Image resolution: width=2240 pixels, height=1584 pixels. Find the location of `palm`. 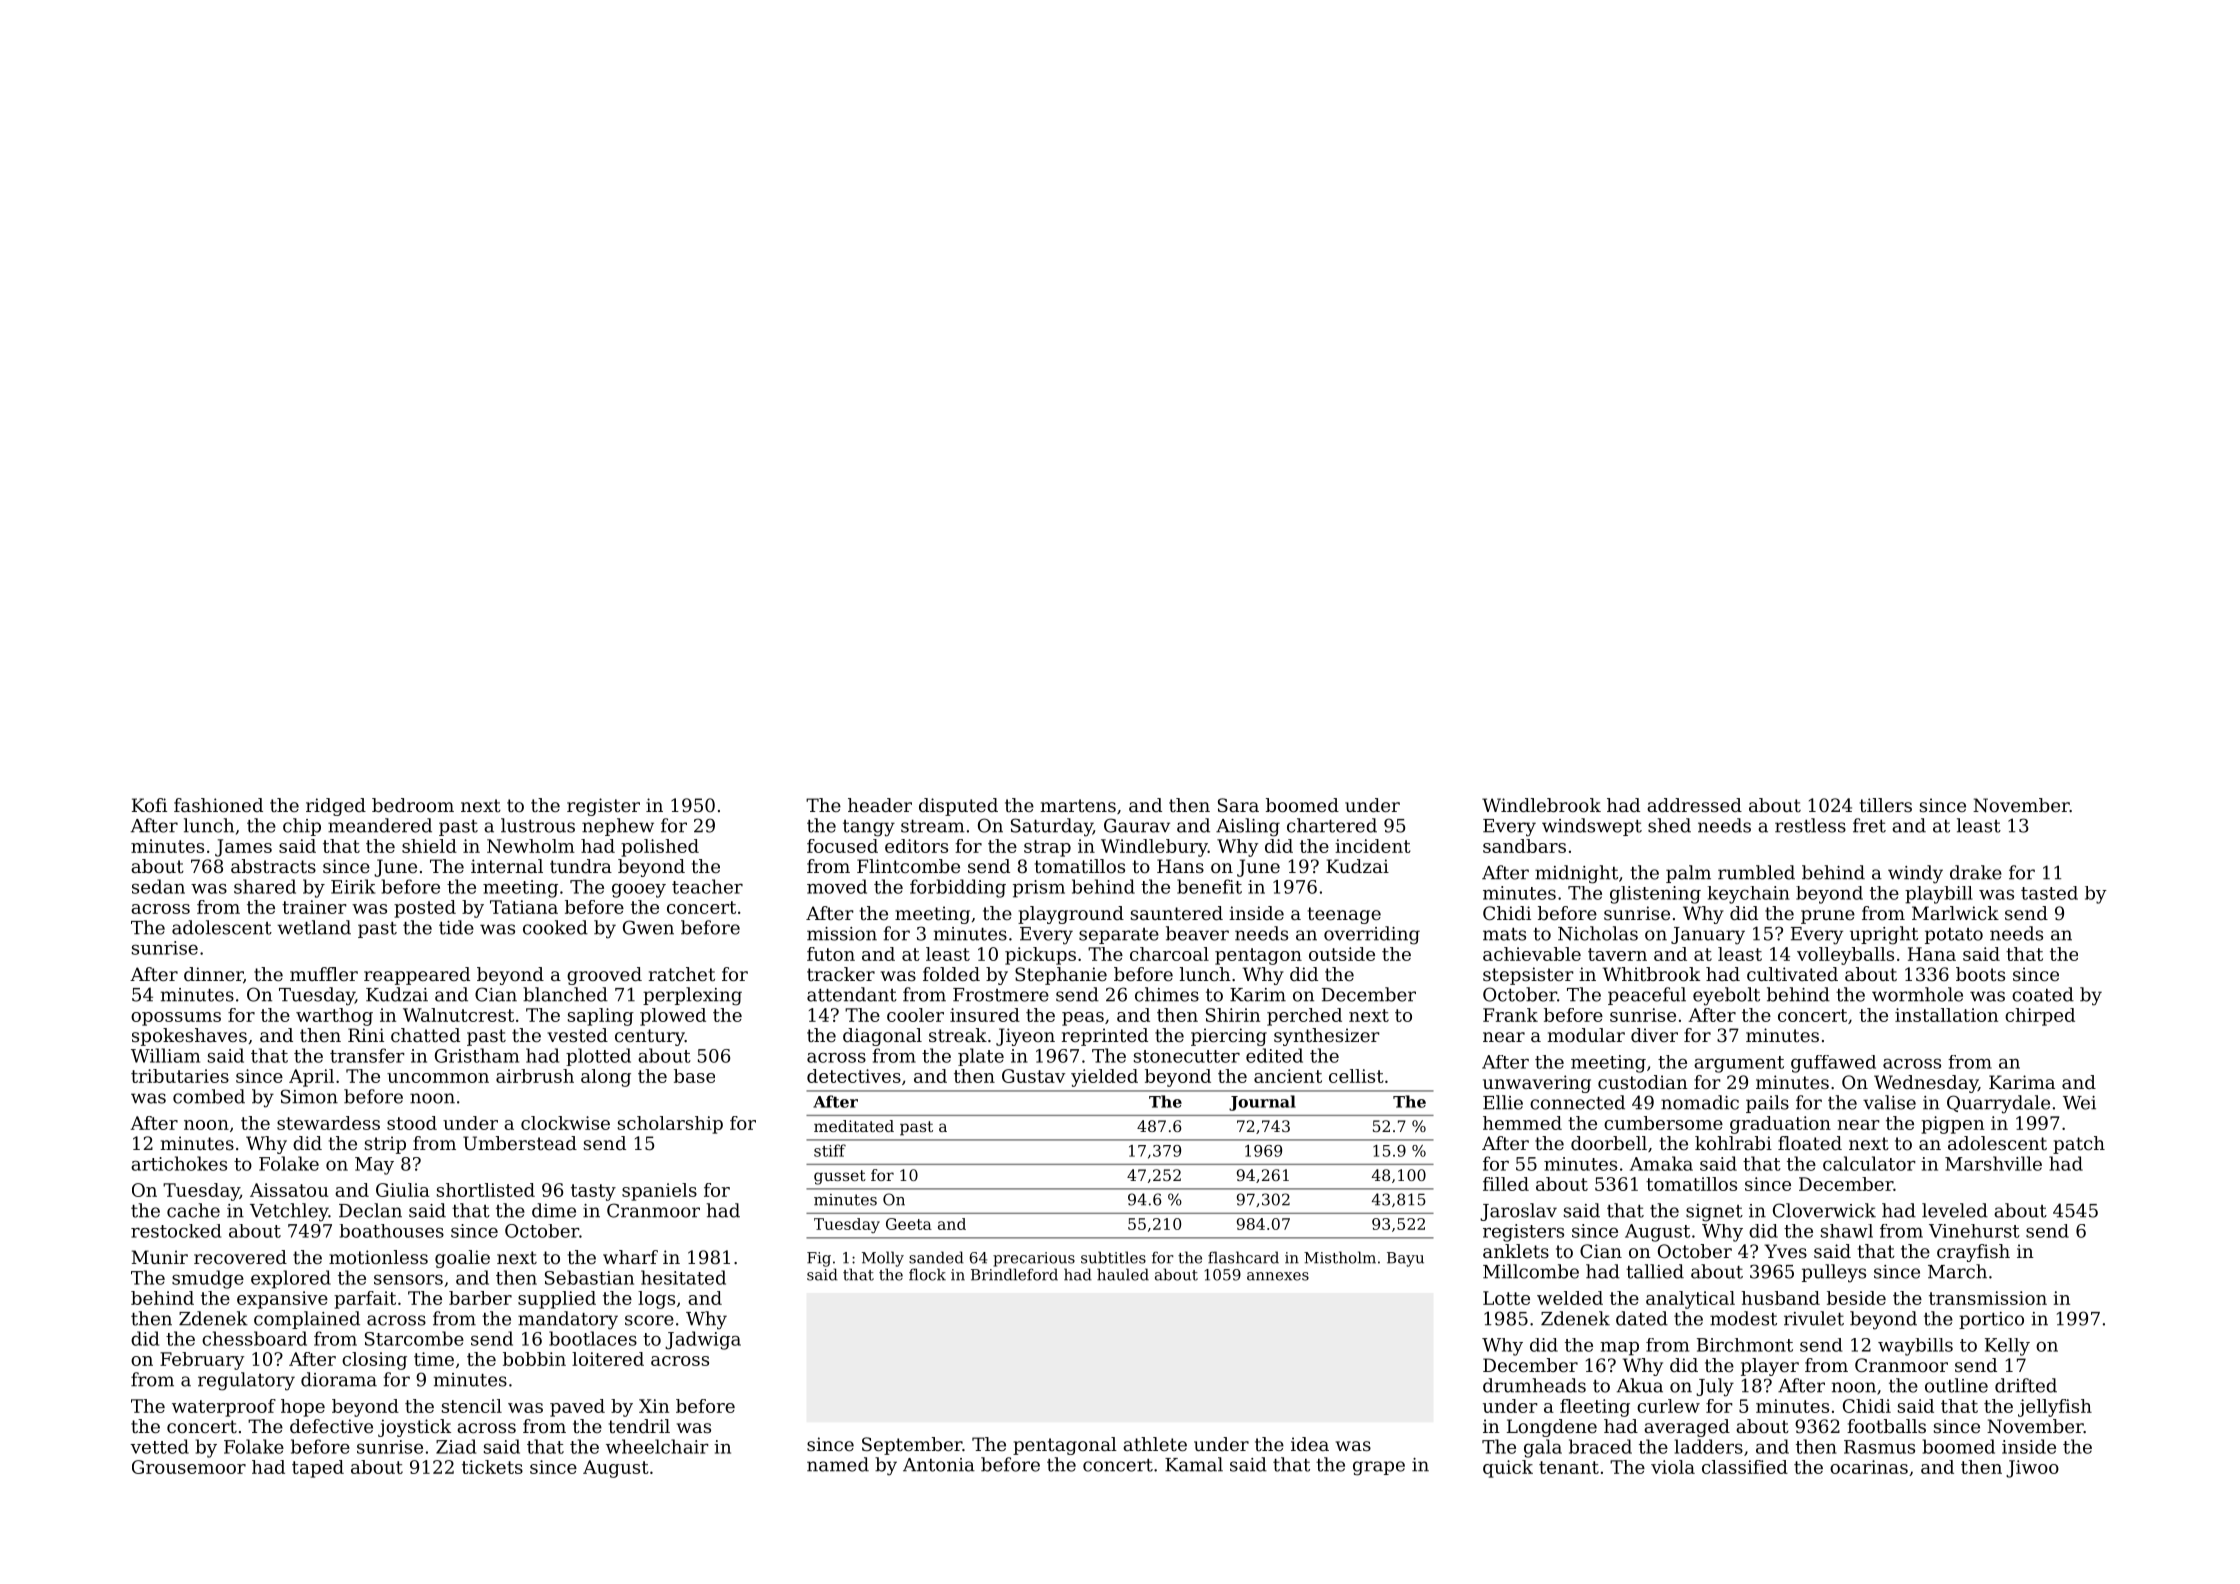

palm is located at coordinates (1688, 874).
